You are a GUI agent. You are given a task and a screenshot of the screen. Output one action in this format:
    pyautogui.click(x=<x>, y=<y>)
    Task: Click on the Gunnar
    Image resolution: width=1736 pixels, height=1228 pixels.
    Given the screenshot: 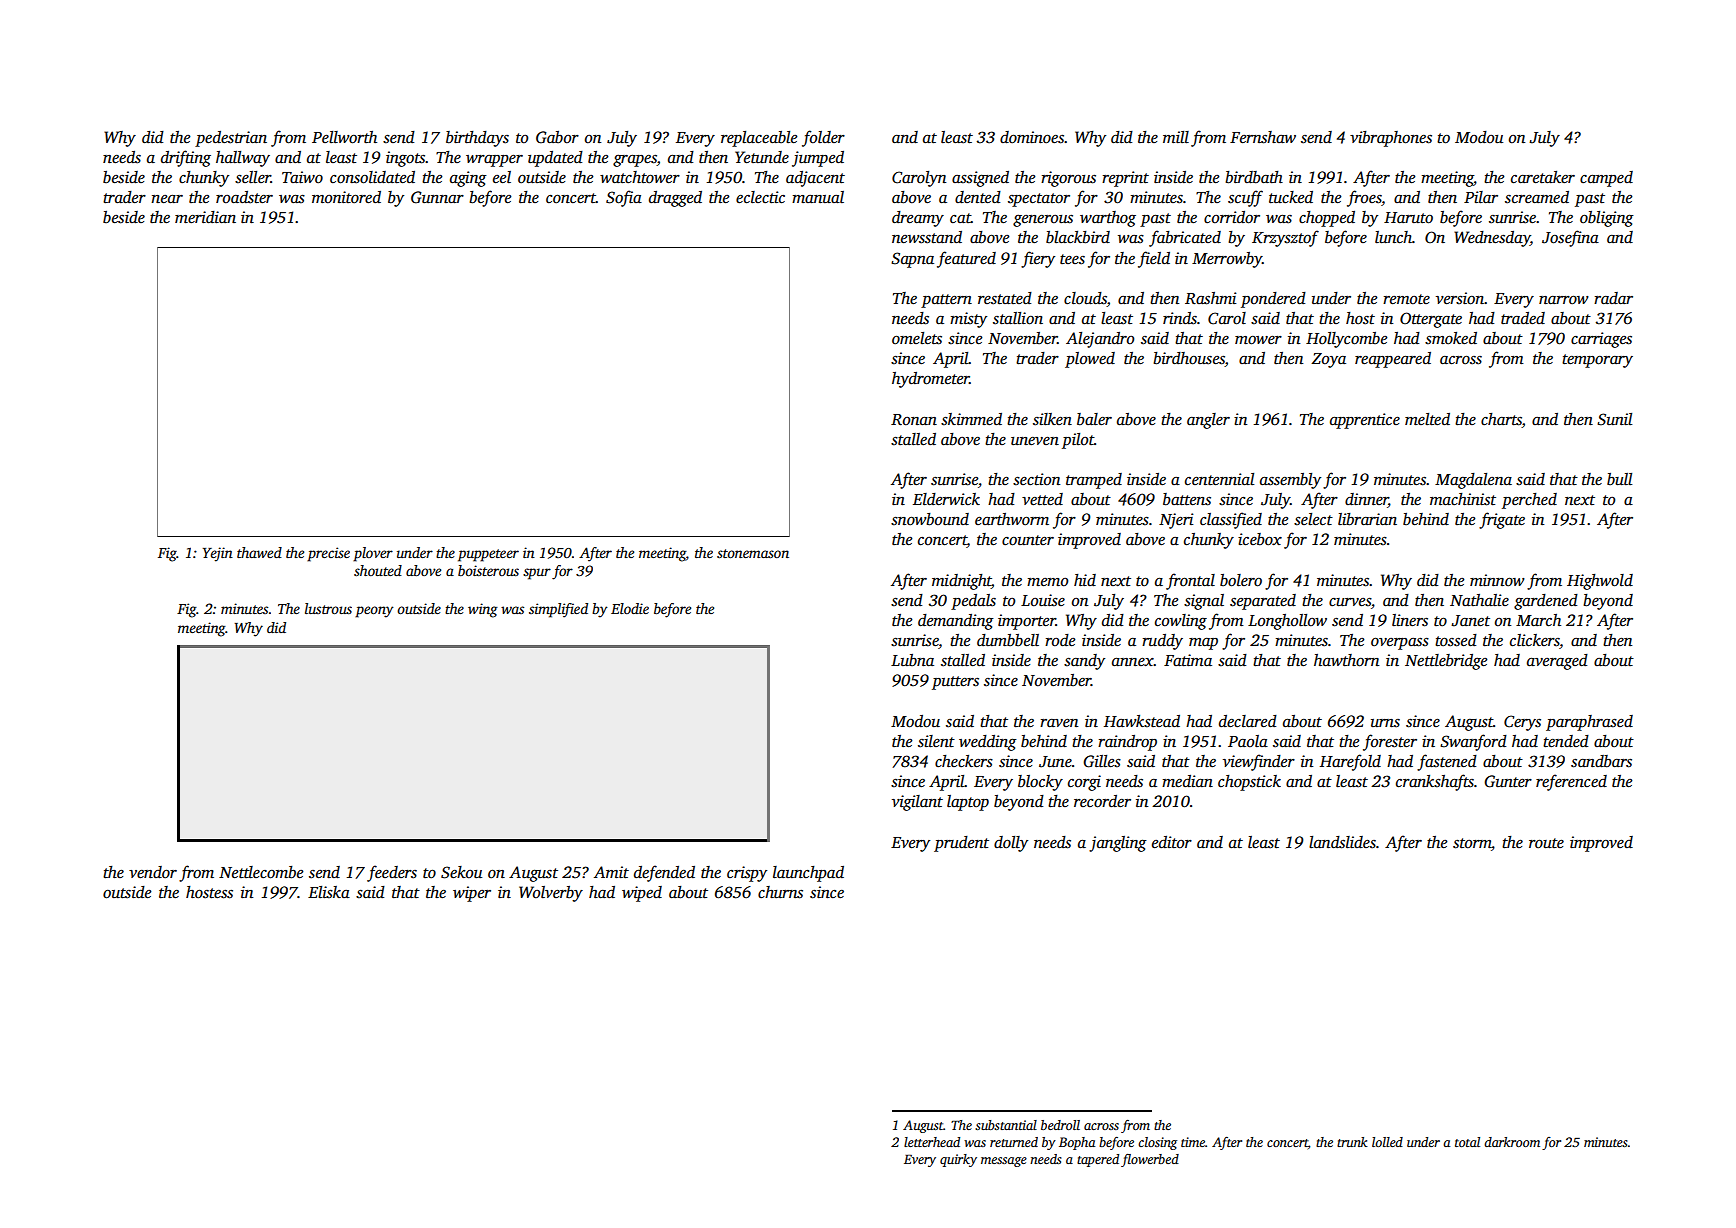 What is the action you would take?
    pyautogui.click(x=437, y=197)
